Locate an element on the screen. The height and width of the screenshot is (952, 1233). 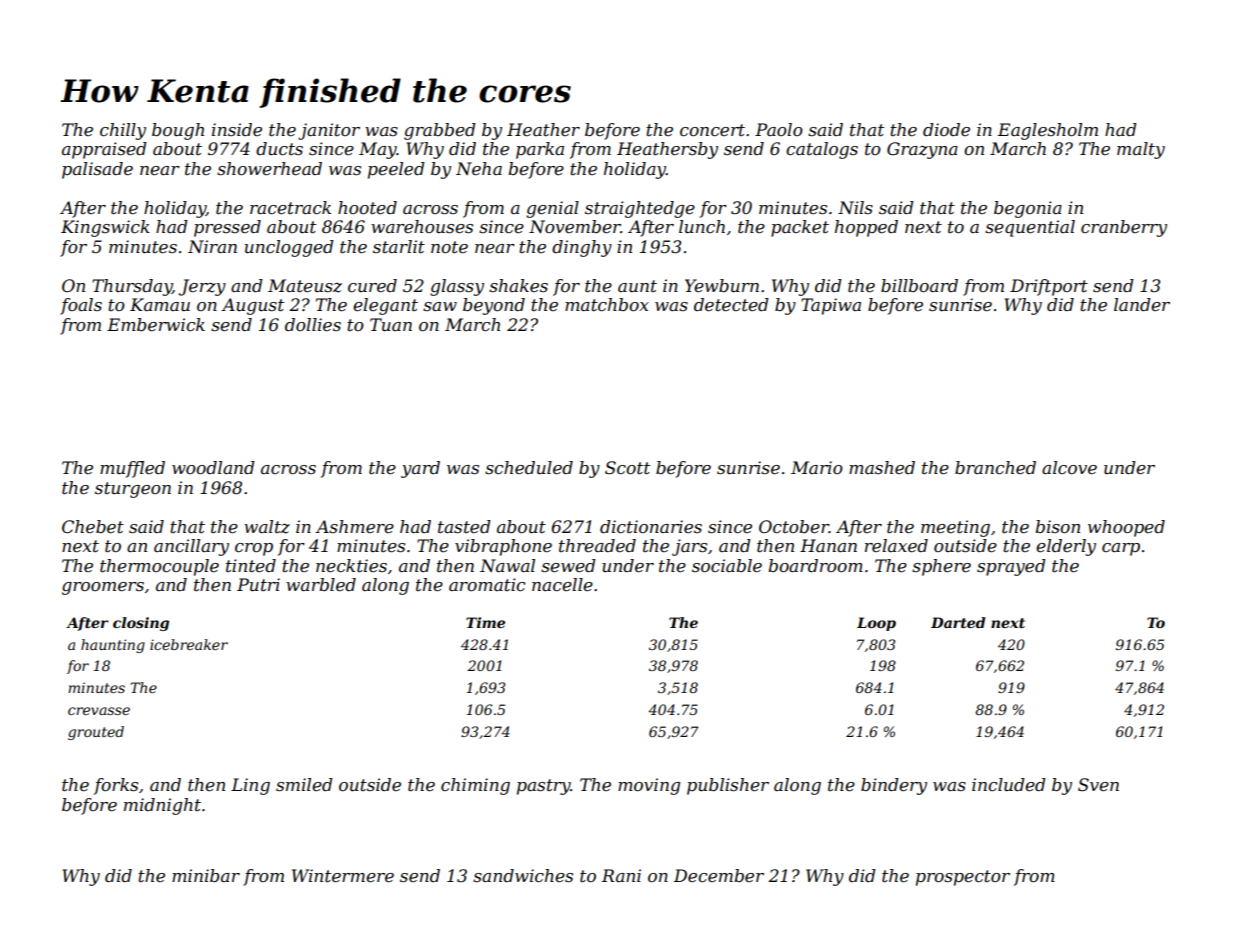
malty is located at coordinates (1141, 150).
